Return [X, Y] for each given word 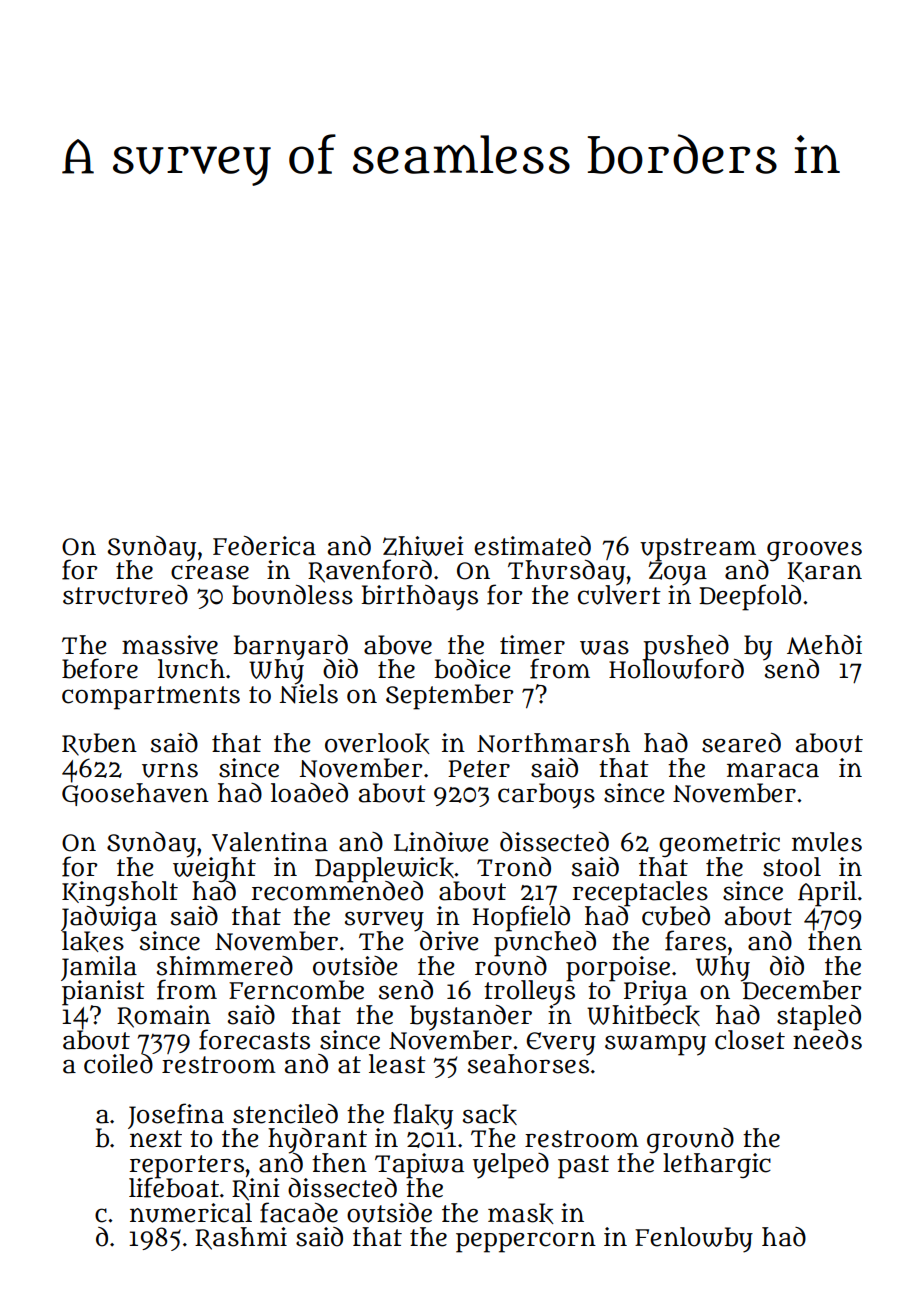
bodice [472, 669]
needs [827, 1040]
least [397, 1064]
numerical [191, 1213]
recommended [337, 891]
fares [695, 940]
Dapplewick [384, 869]
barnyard [290, 647]
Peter [479, 769]
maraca [773, 770]
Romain [164, 1016]
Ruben [99, 744]
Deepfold [750, 597]
